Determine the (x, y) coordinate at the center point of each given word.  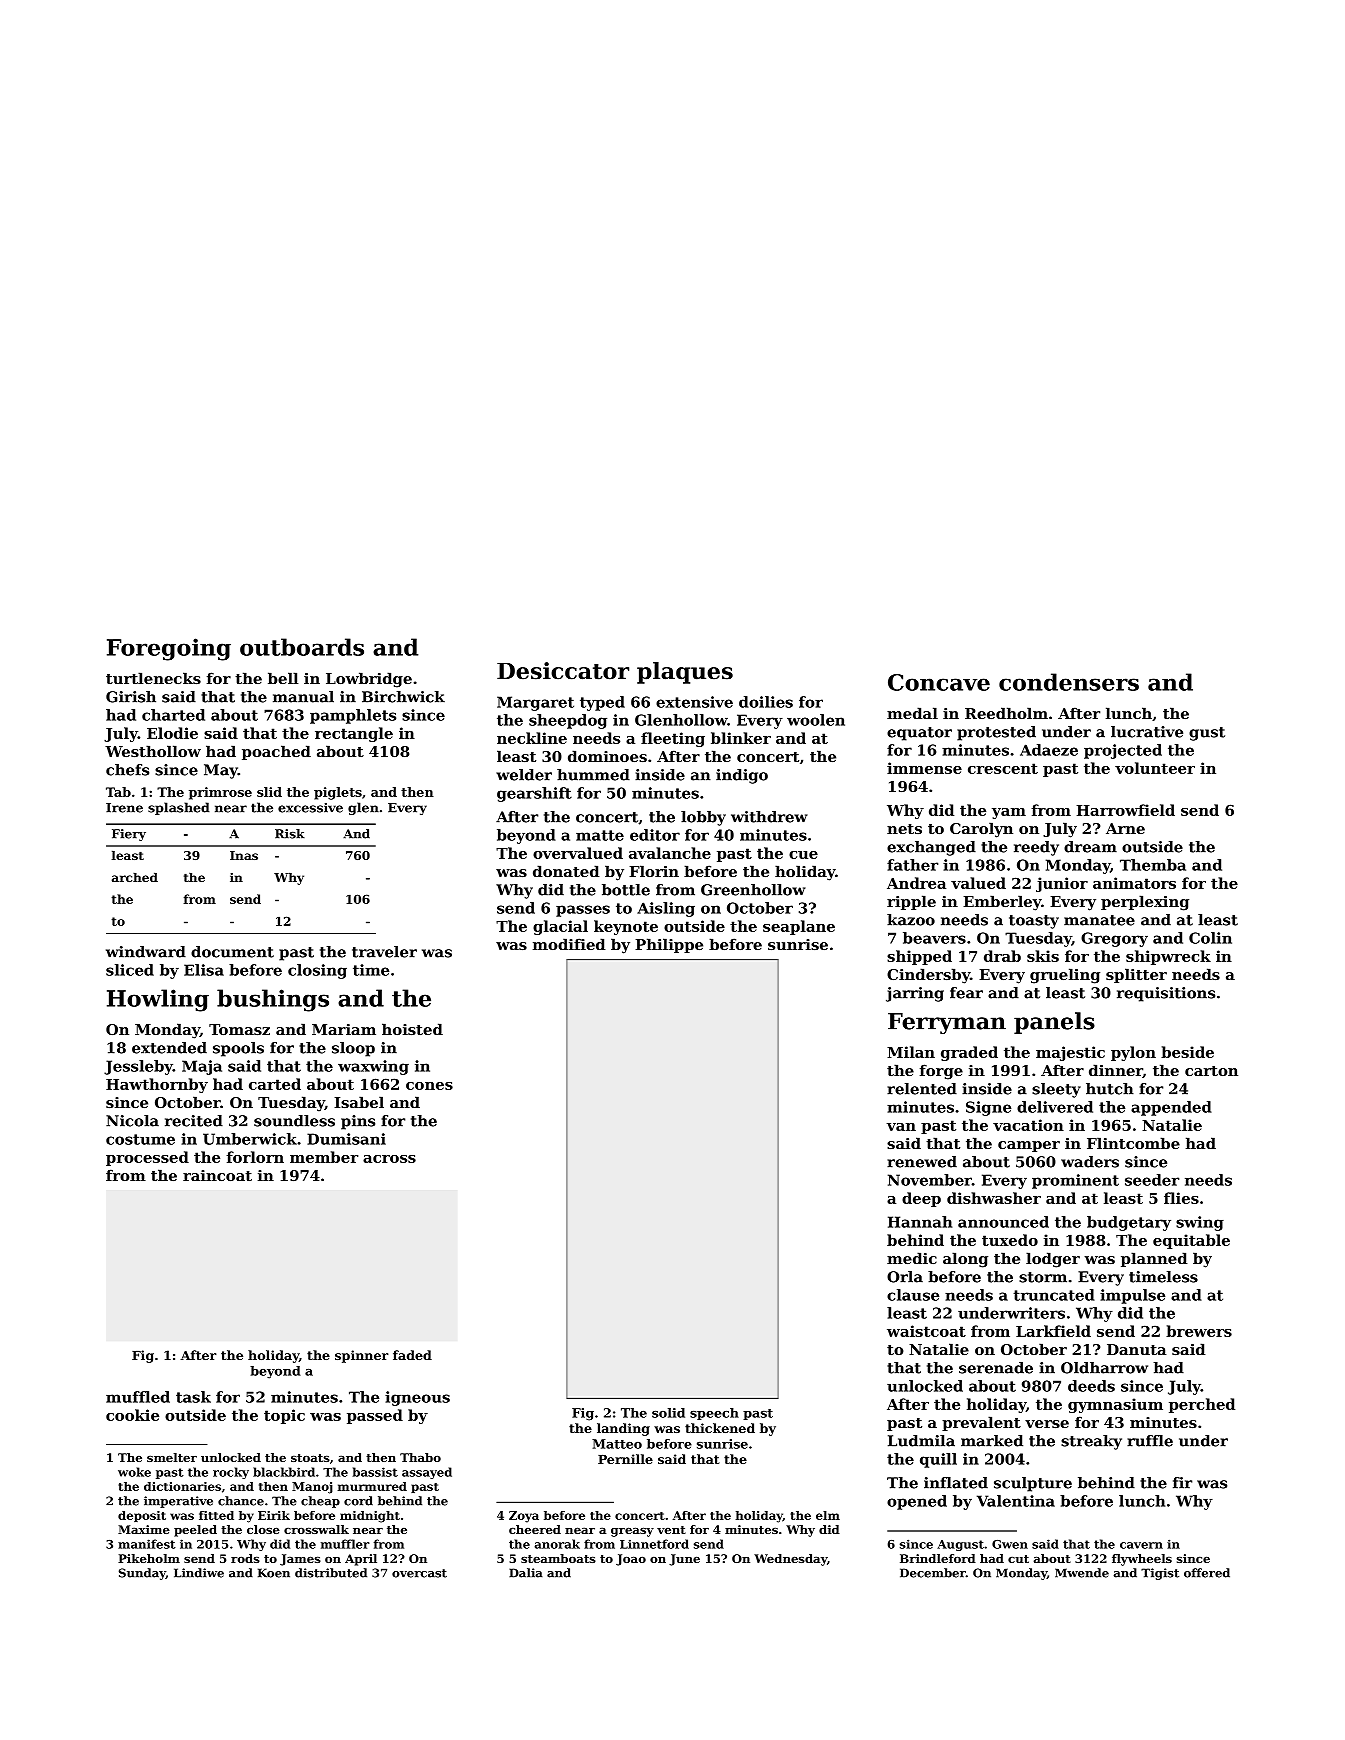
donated (566, 871)
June (684, 1560)
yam (1009, 813)
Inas (244, 855)
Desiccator (563, 671)
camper (1029, 1146)
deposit (142, 1516)
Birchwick (403, 697)
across (389, 1159)
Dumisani (346, 1139)
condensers (1069, 682)
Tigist (1160, 1574)
